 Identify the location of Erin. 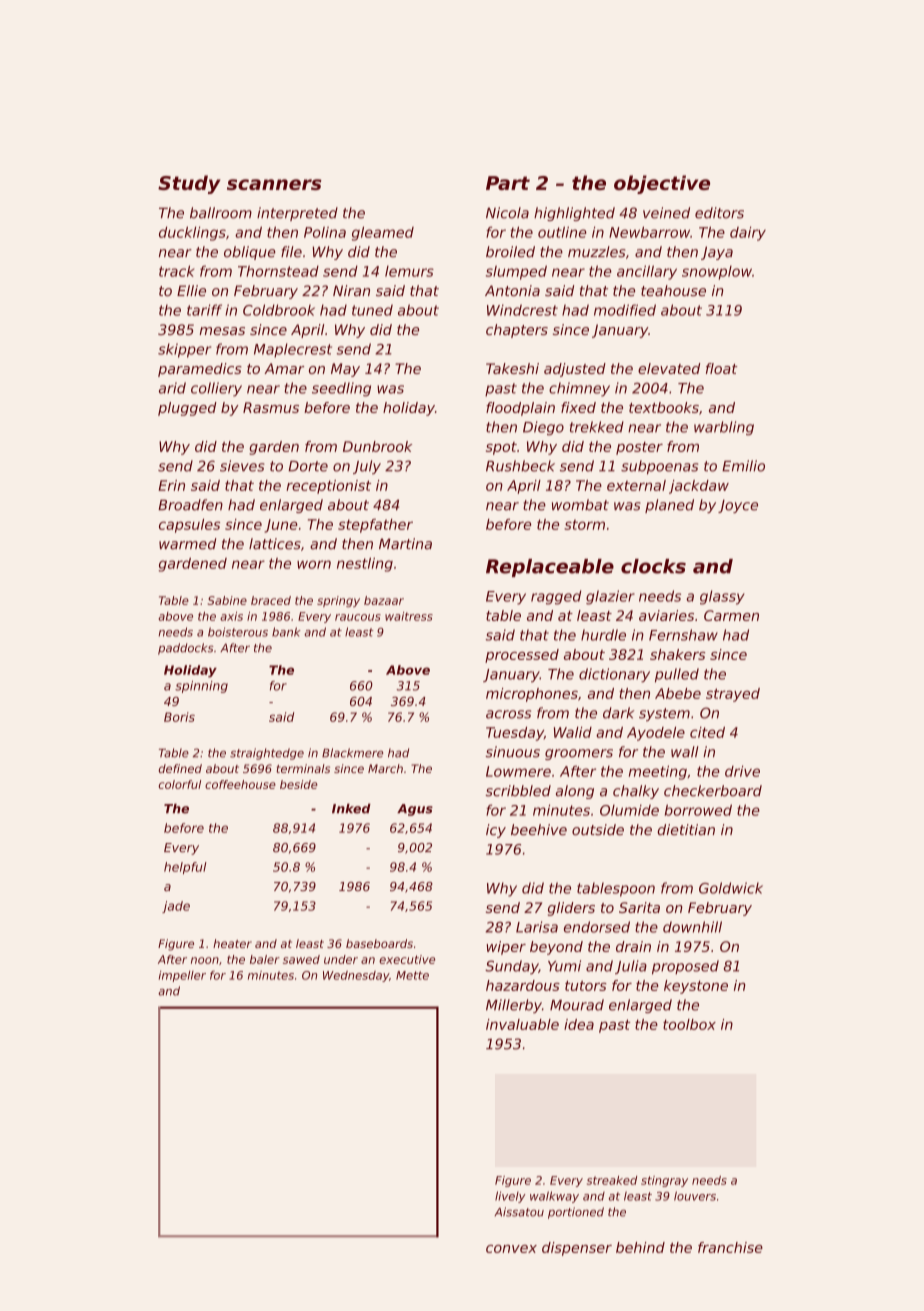
(171, 485).
